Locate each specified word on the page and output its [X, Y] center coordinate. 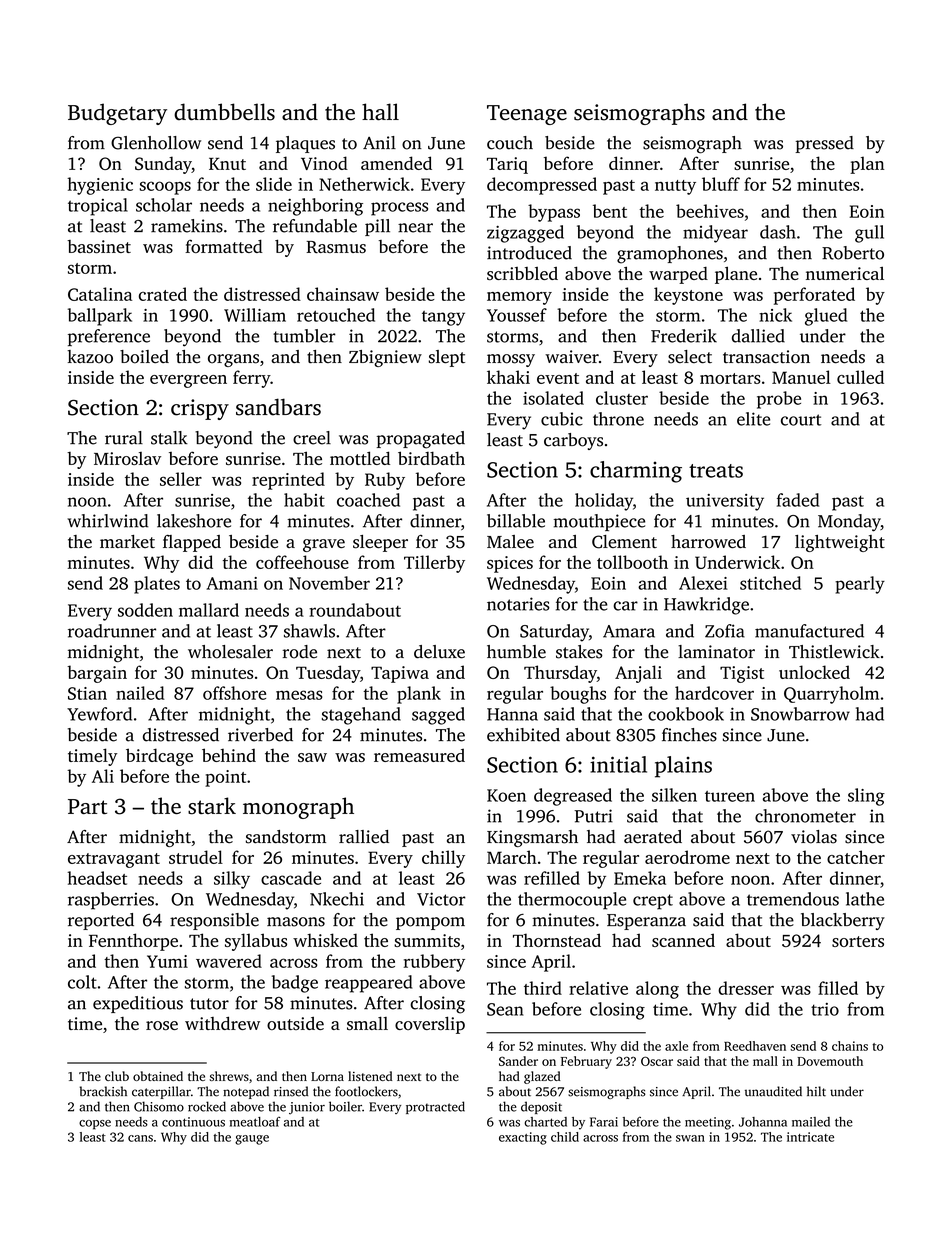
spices [510, 564]
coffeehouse [302, 562]
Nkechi [337, 899]
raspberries [111, 901]
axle [676, 1046]
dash [778, 232]
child [565, 1137]
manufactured [809, 631]
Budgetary [117, 114]
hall [380, 112]
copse [95, 1125]
